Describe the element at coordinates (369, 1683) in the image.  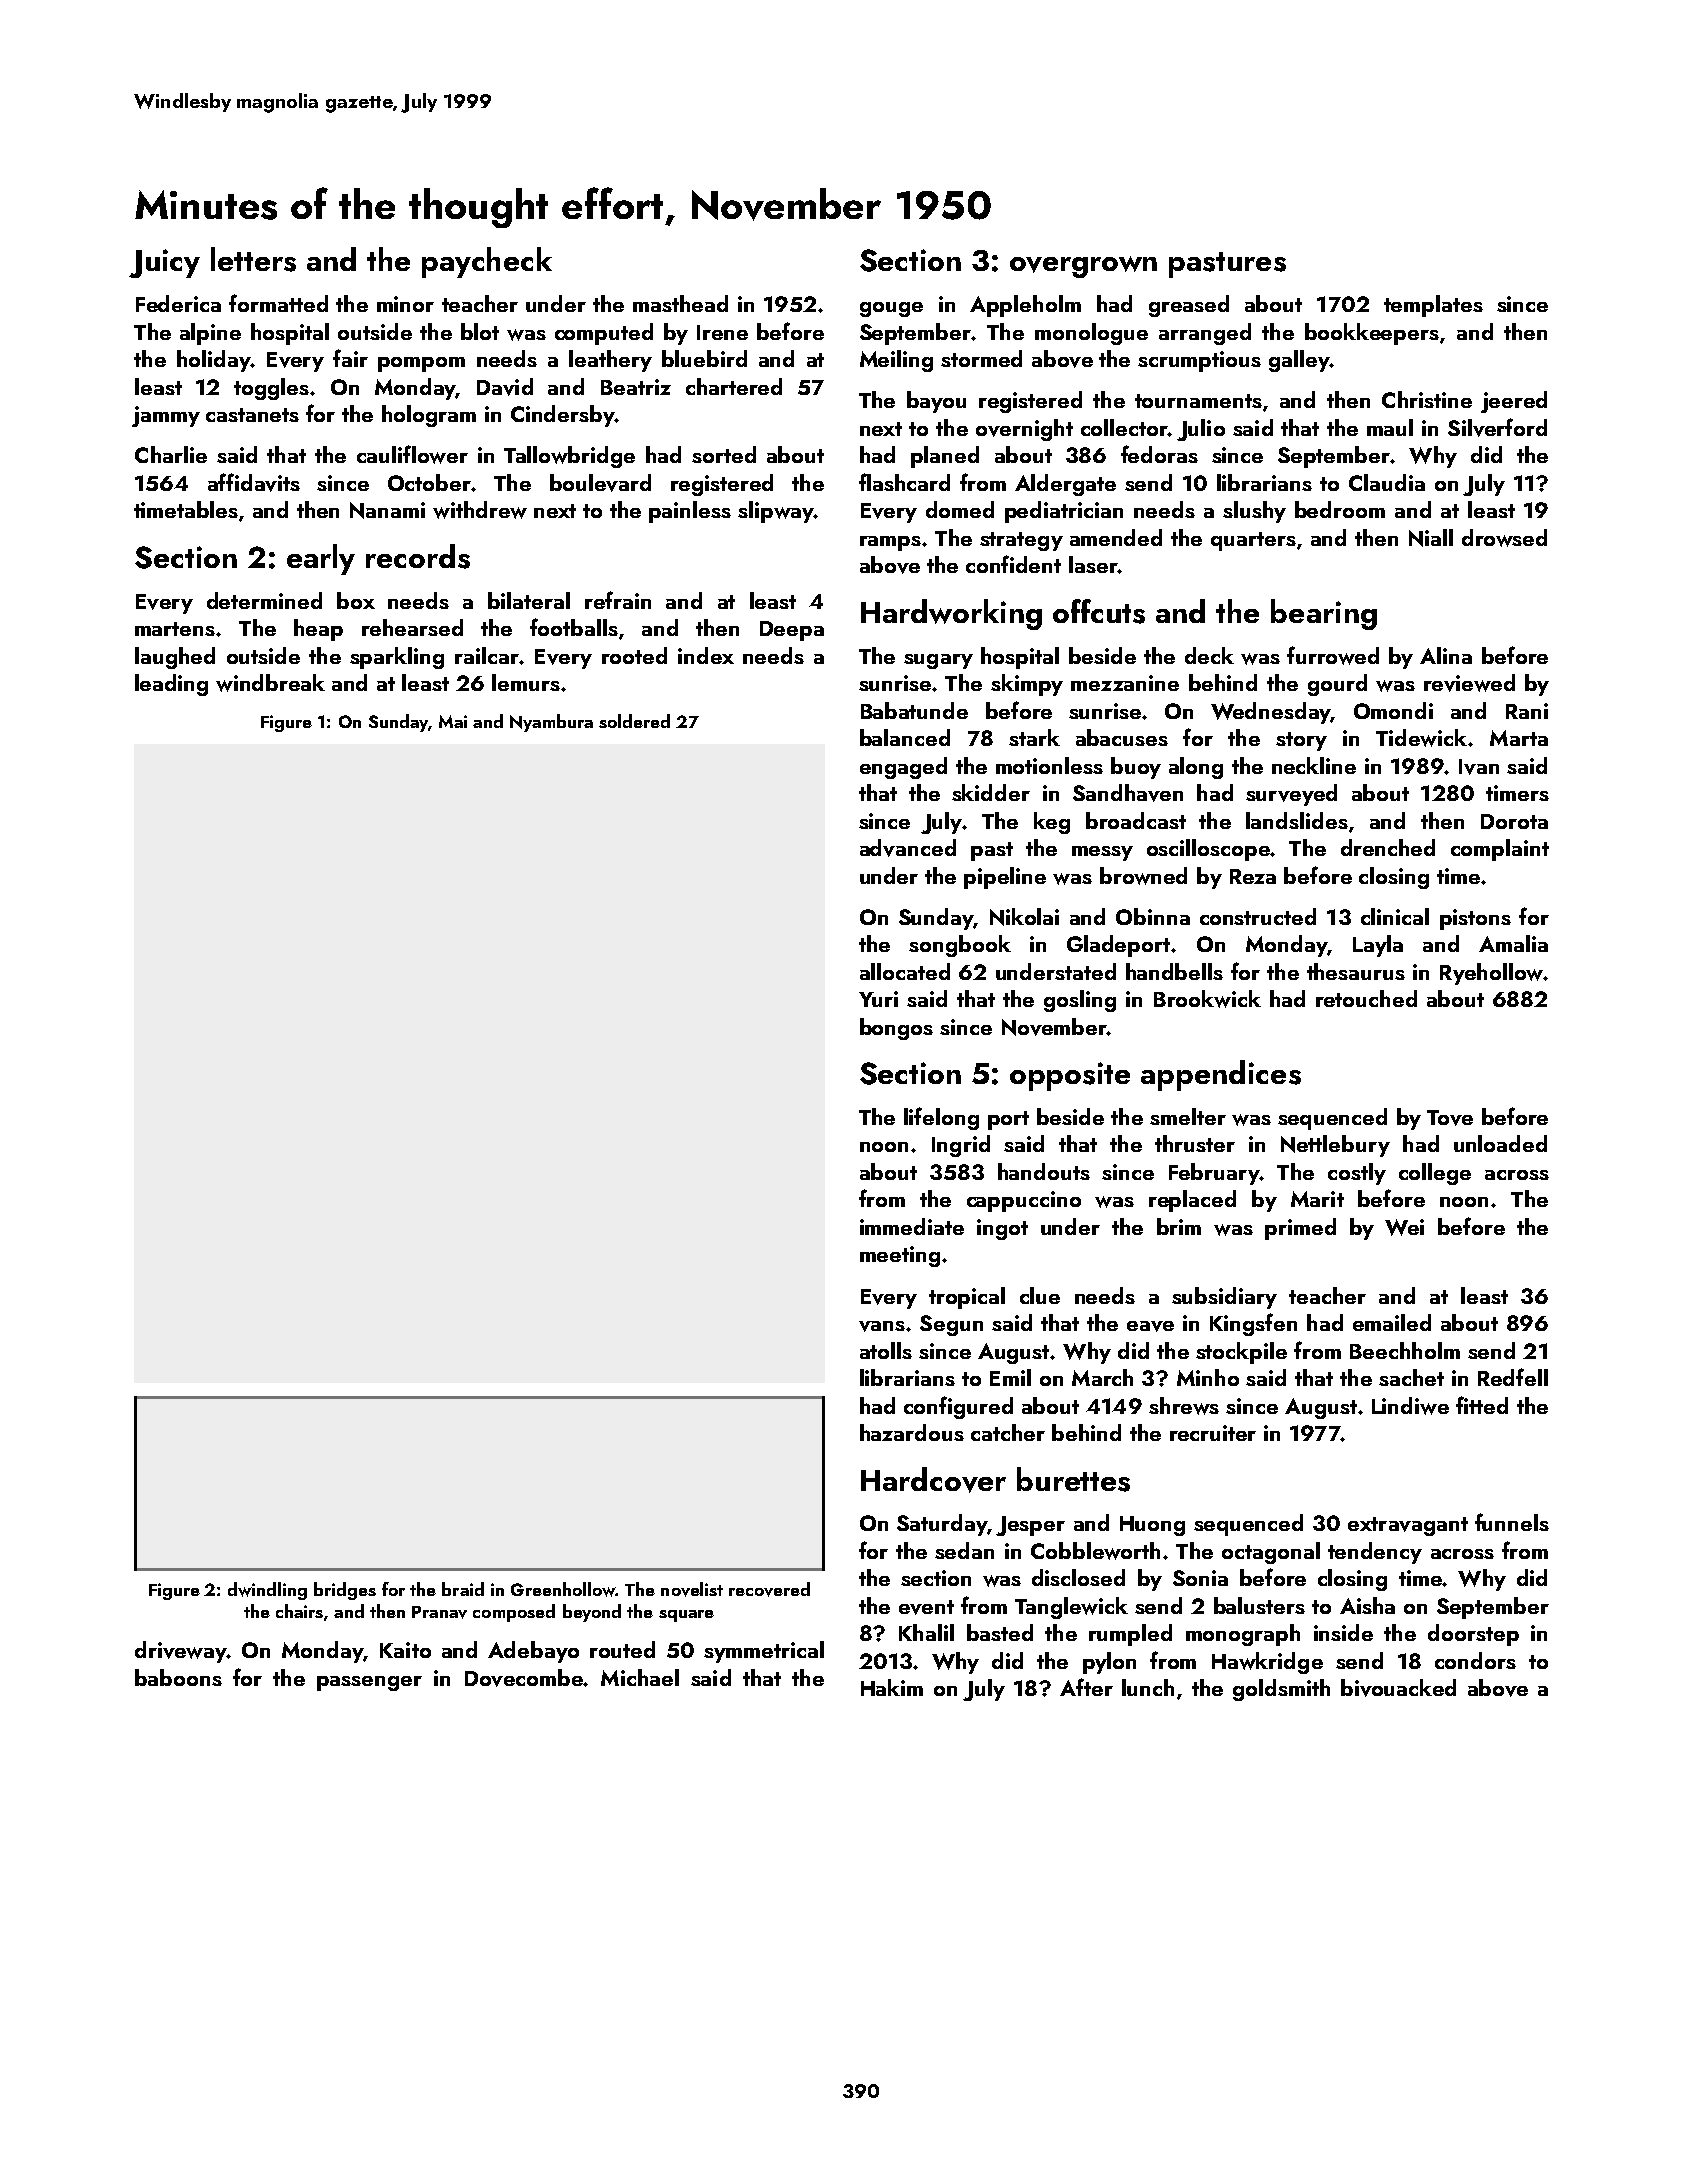
I see `passenger` at that location.
